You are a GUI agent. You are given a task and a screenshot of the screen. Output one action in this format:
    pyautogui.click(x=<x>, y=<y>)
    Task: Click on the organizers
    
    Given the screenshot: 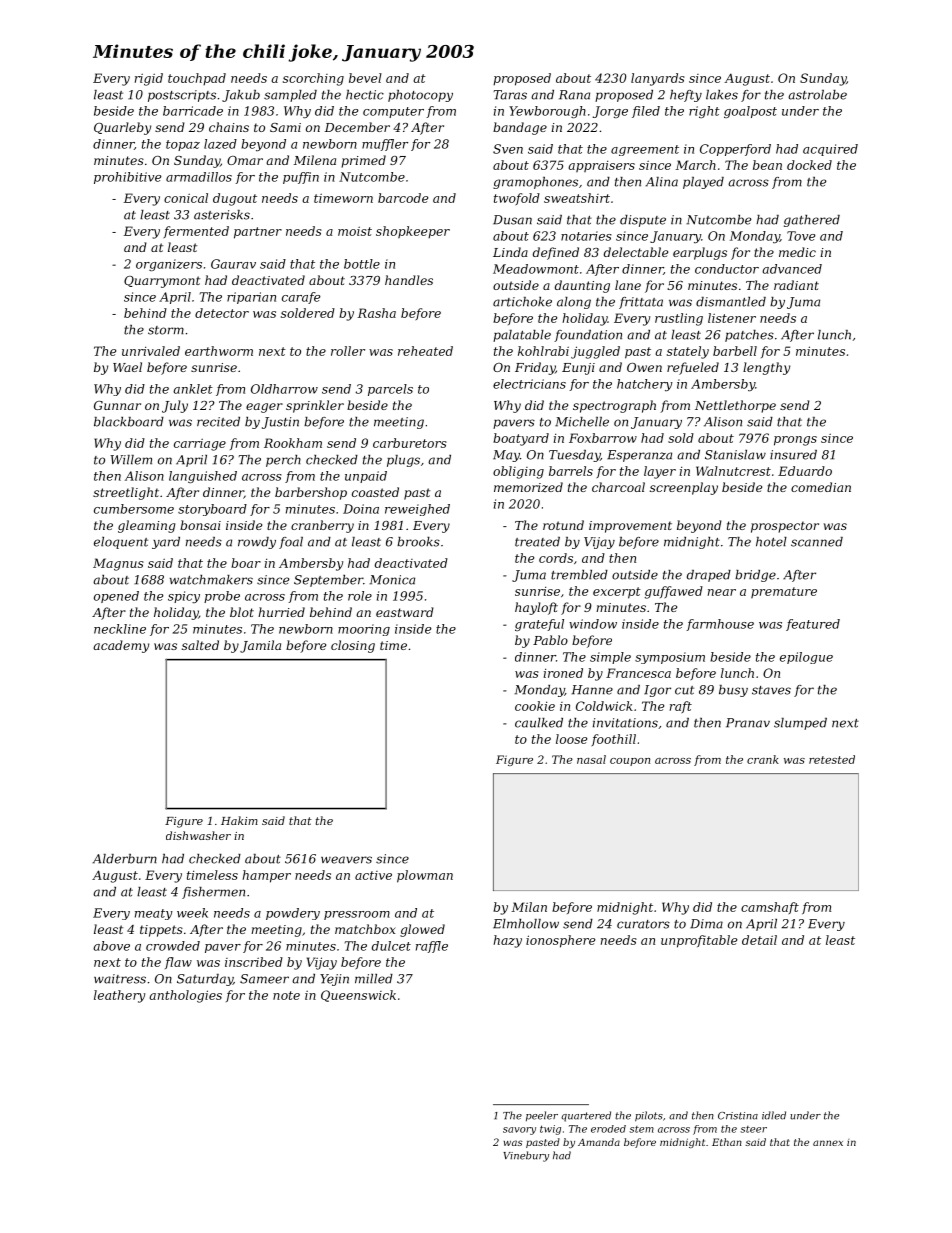 What is the action you would take?
    pyautogui.click(x=169, y=265)
